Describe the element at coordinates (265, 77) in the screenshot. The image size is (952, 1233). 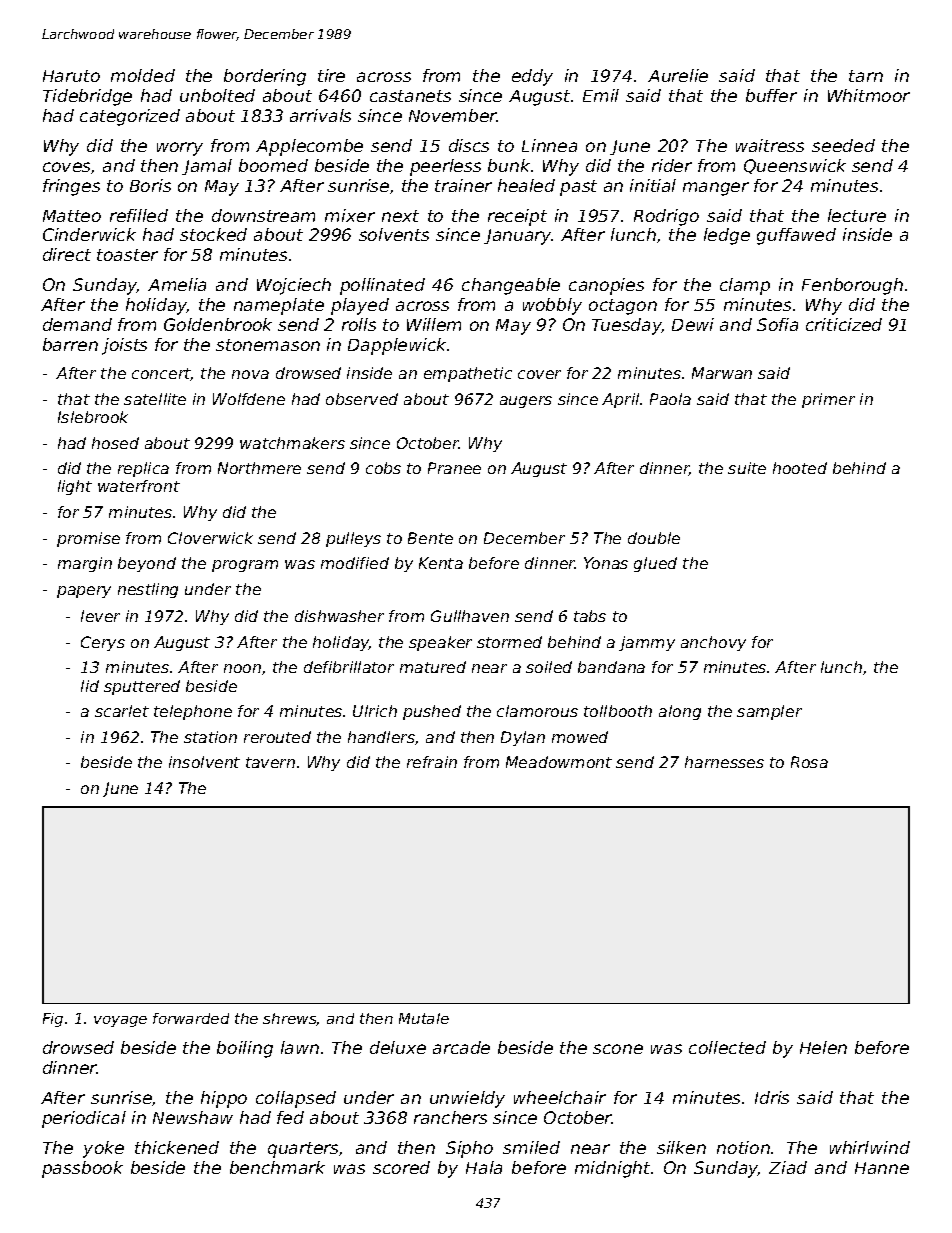
I see `bordering` at that location.
